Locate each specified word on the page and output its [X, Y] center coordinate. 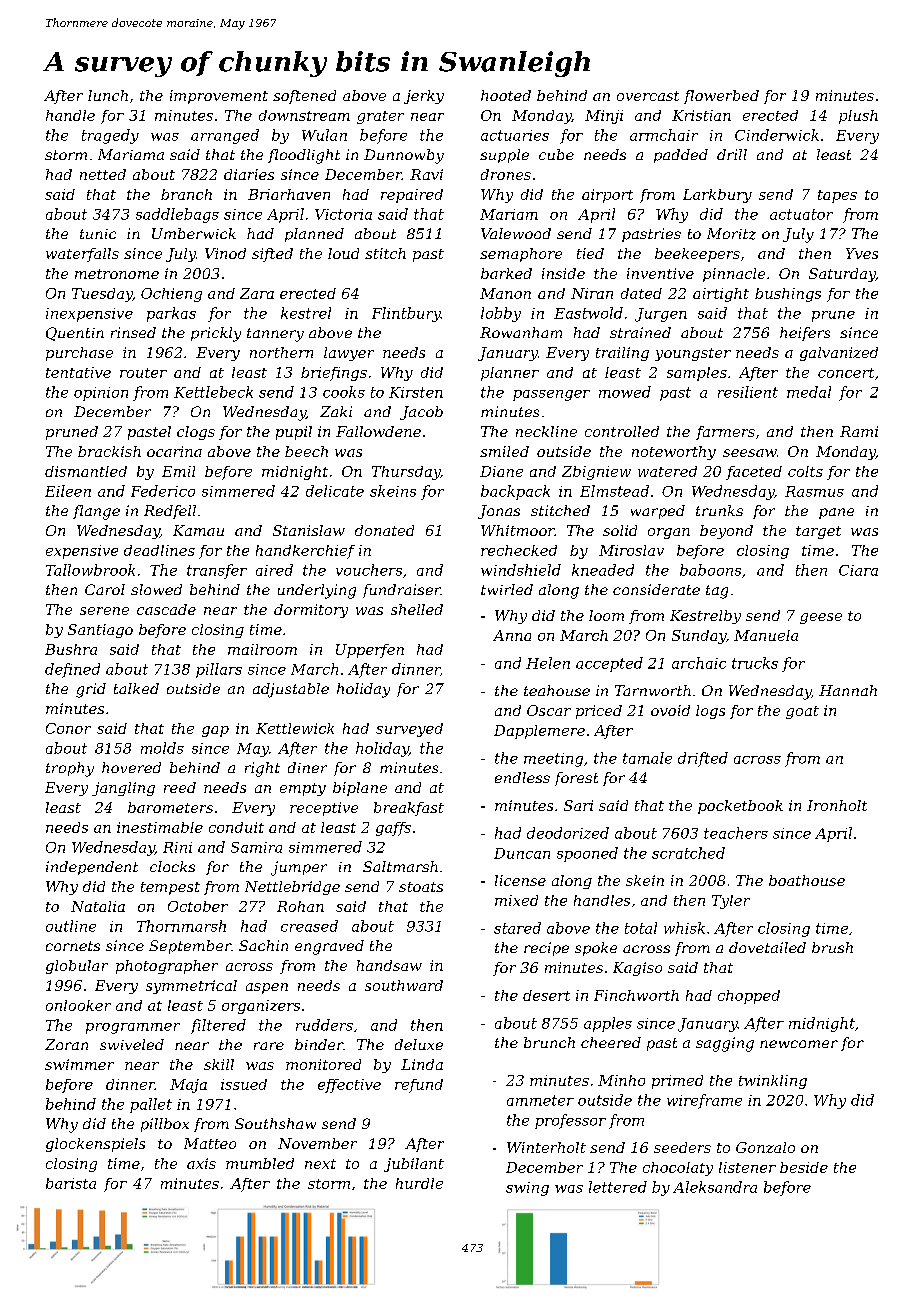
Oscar [549, 710]
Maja [188, 1086]
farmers [725, 433]
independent [92, 868]
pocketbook [740, 807]
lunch [108, 95]
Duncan [522, 853]
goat [802, 712]
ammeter [540, 1100]
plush [858, 117]
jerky [424, 97]
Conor [68, 728]
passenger [551, 395]
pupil [294, 433]
